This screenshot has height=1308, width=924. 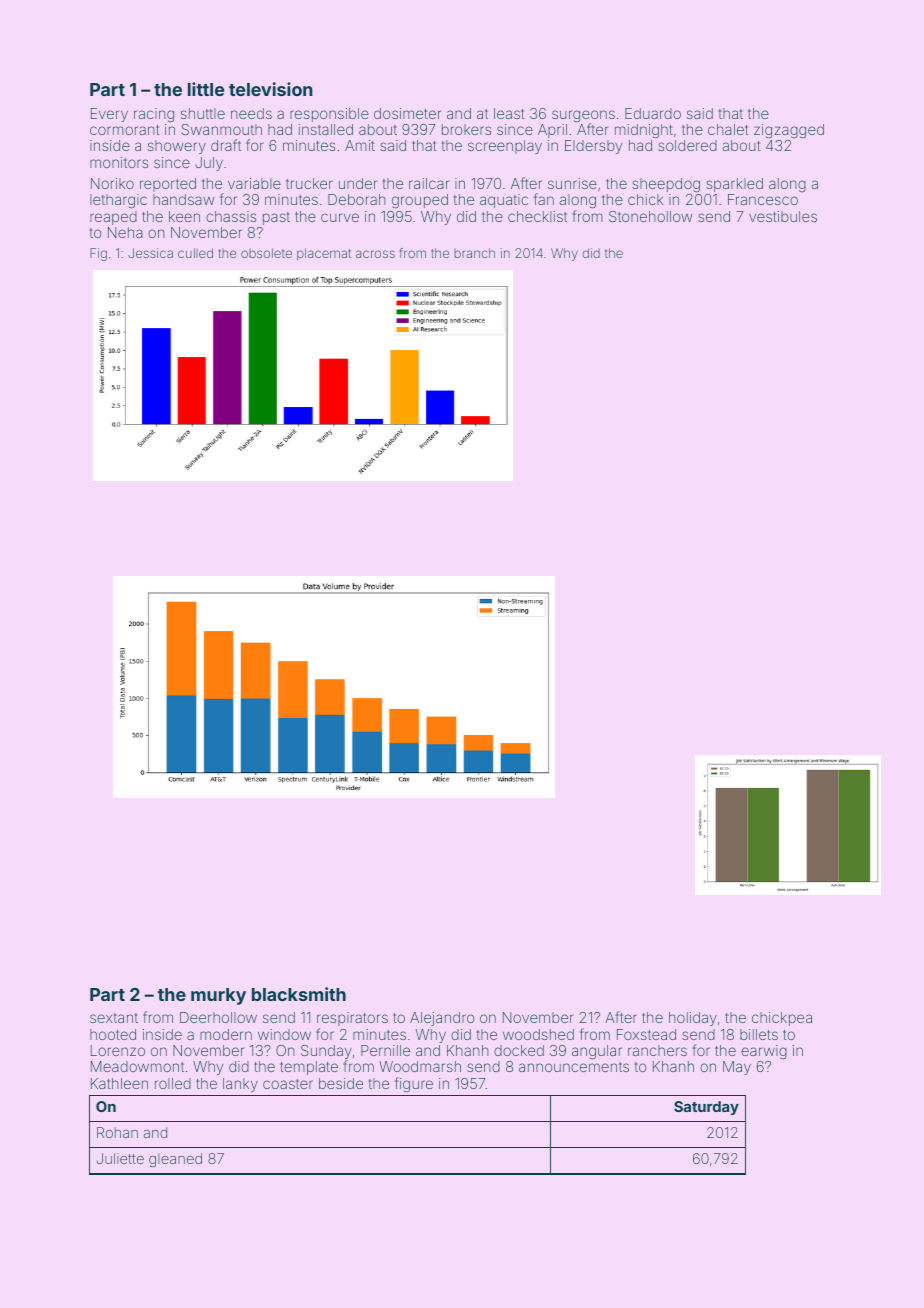 What do you see at coordinates (375, 254) in the screenshot?
I see `across` at bounding box center [375, 254].
